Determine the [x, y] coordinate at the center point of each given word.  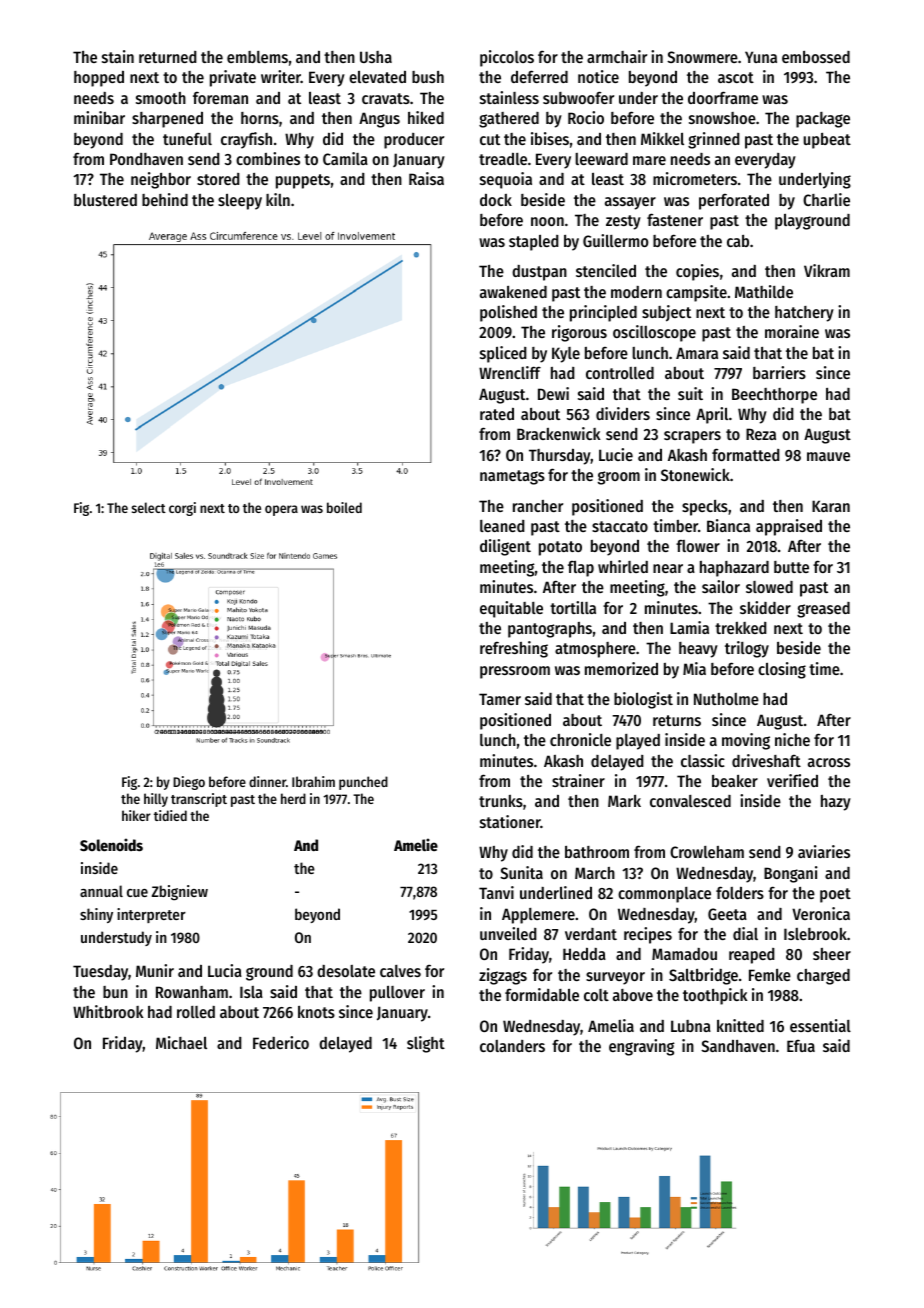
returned [168, 57]
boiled [344, 507]
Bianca [728, 525]
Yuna [761, 57]
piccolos [507, 58]
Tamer [500, 699]
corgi [182, 509]
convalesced [690, 801]
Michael [181, 1042]
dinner [267, 781]
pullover [397, 994]
